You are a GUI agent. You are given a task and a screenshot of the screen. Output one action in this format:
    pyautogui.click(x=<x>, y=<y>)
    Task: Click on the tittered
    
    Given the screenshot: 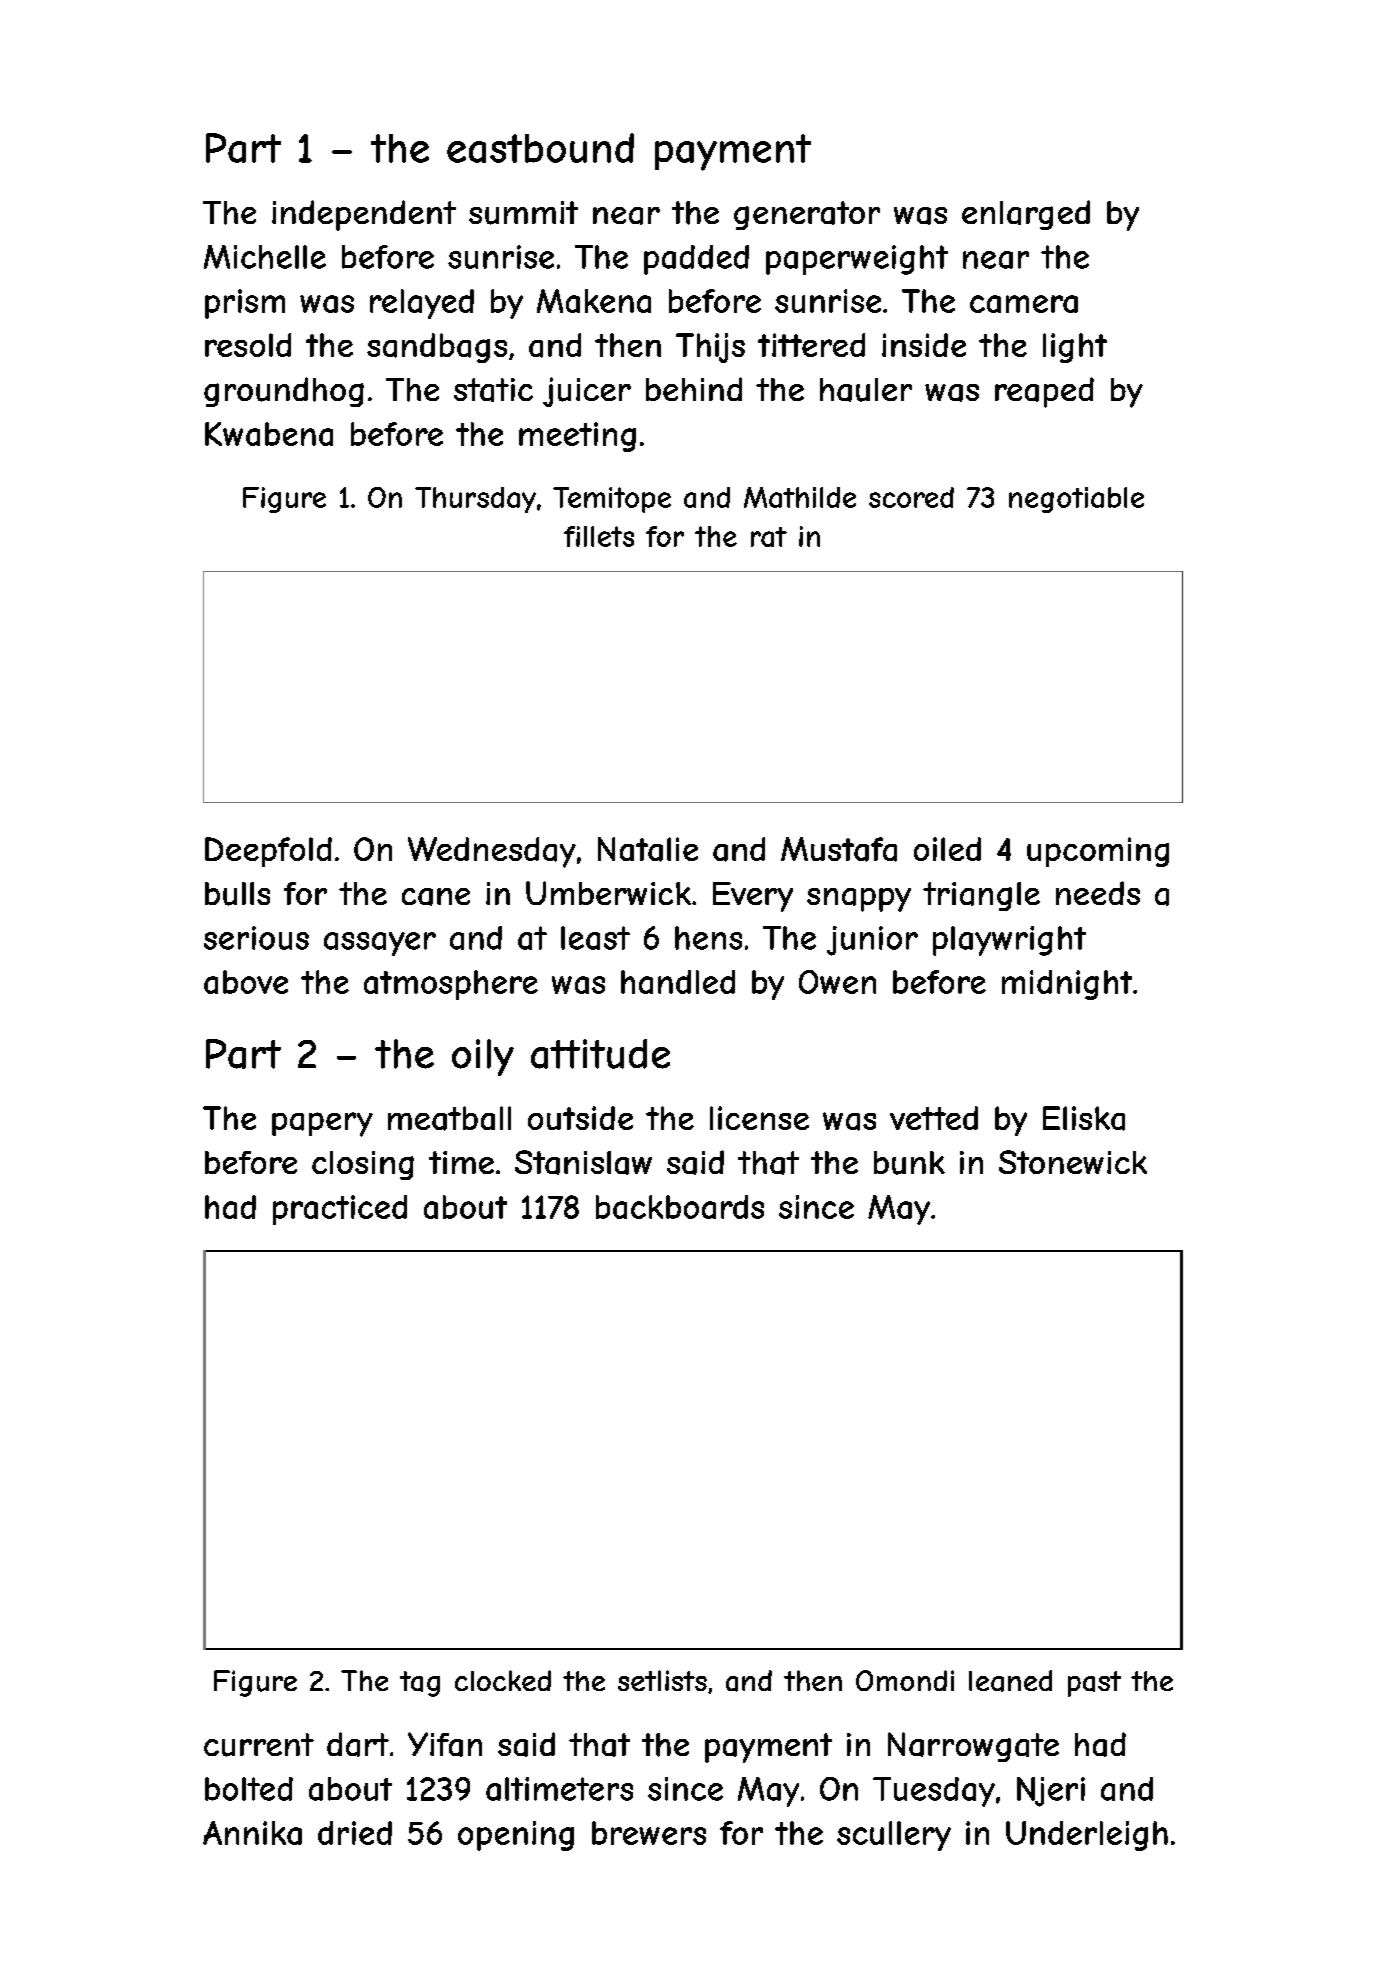 What is the action you would take?
    pyautogui.click(x=811, y=345)
